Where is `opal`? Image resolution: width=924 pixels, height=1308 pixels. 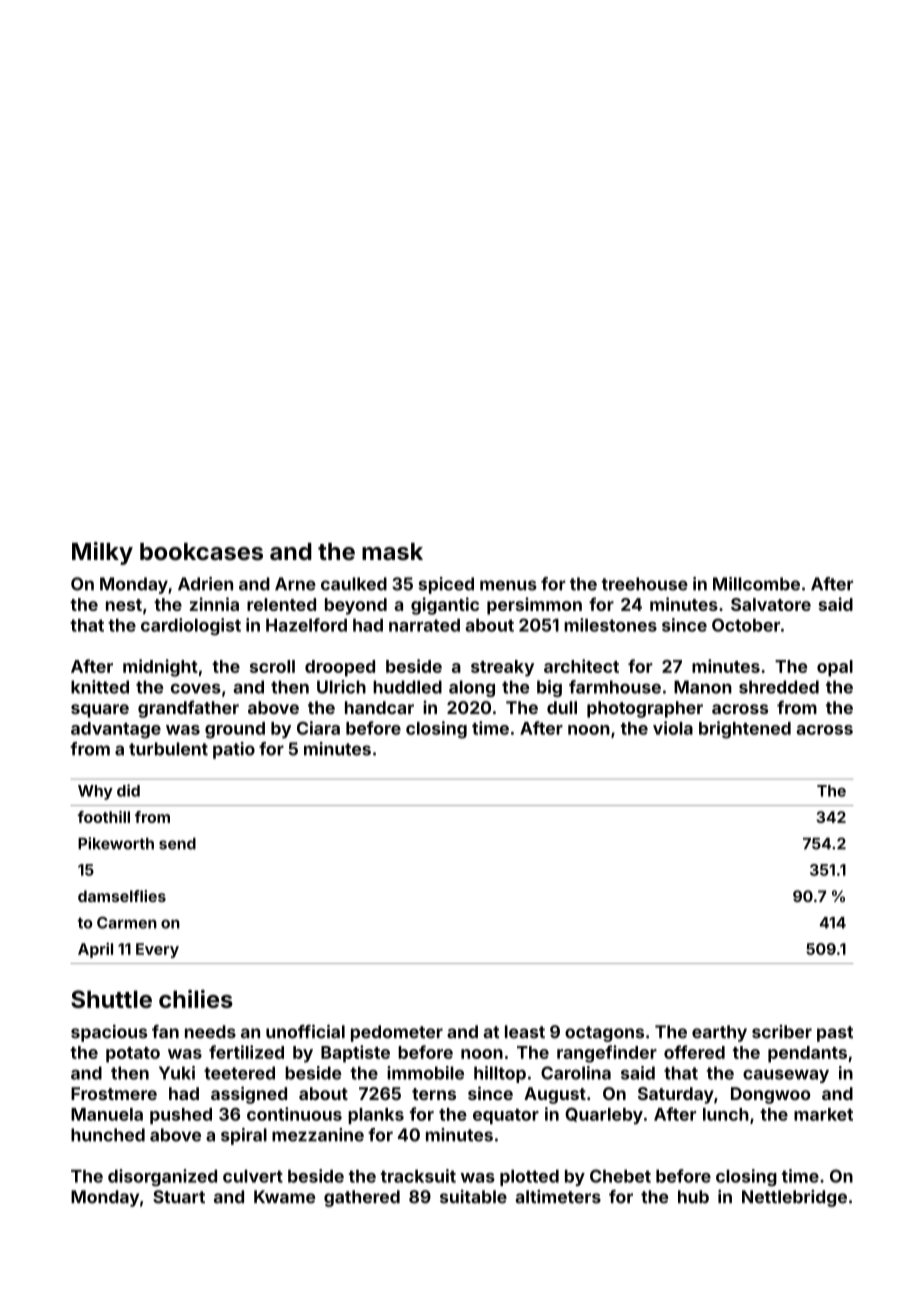 opal is located at coordinates (835, 668).
